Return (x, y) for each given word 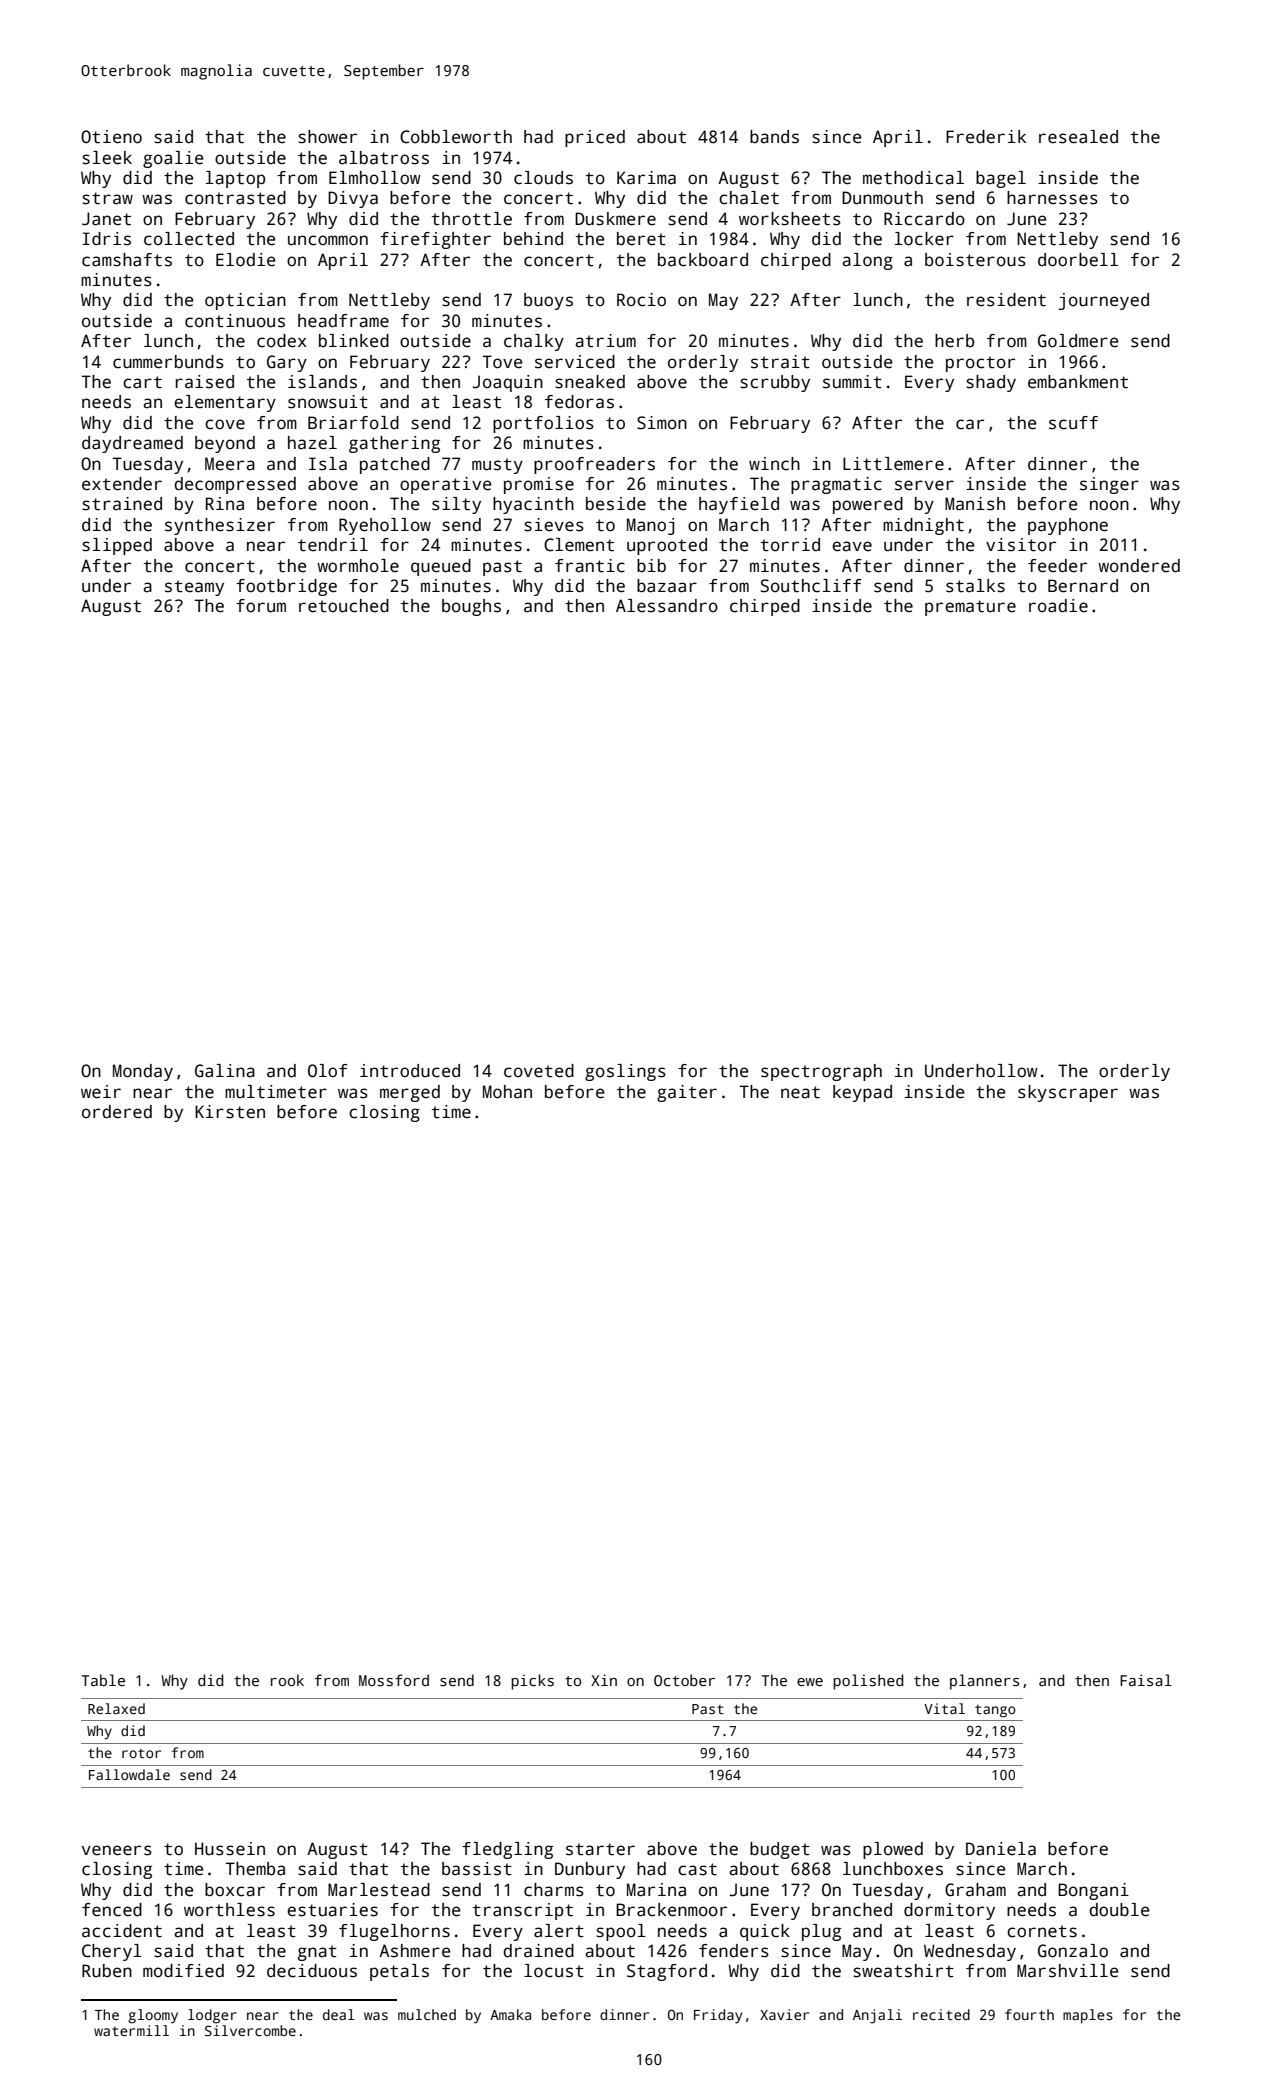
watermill (131, 2030)
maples (1088, 2016)
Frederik (986, 137)
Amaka (510, 2014)
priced (595, 138)
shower (327, 137)
